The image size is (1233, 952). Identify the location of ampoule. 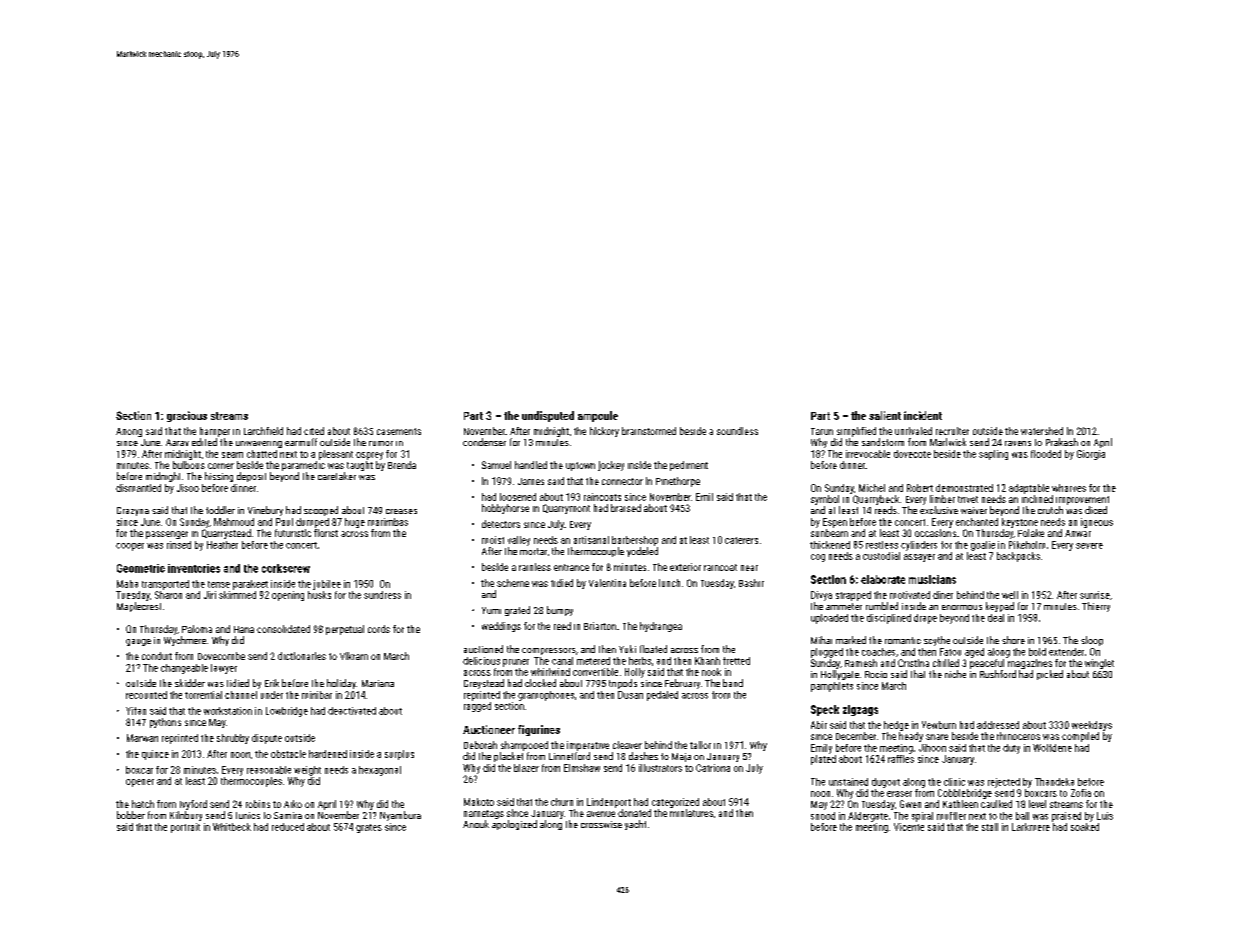
(598, 416).
